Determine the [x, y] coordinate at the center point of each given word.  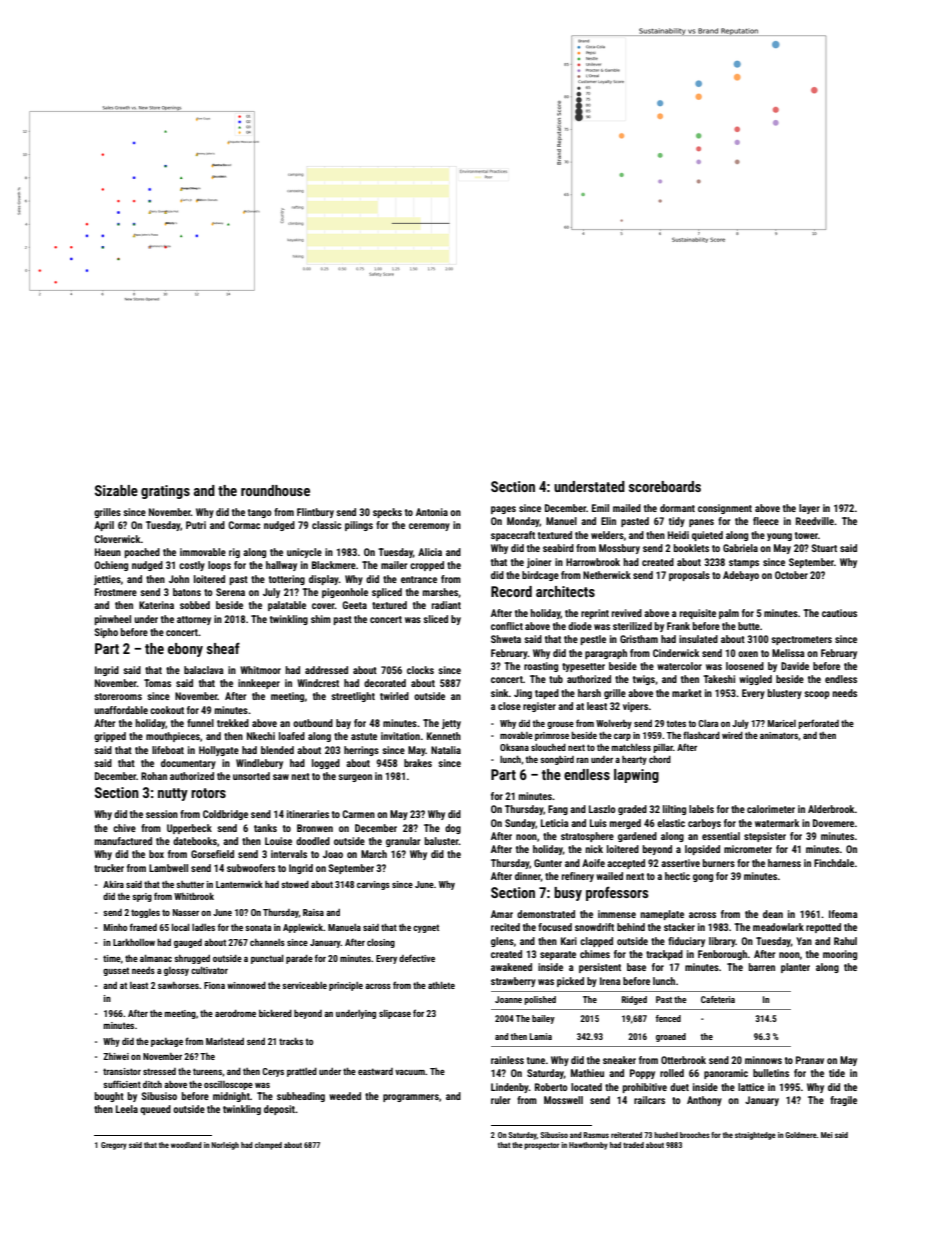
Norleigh [225, 1146]
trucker [109, 868]
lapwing [636, 776]
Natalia [446, 750]
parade [299, 959]
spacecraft [513, 536]
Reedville [815, 521]
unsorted [251, 776]
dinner [528, 877]
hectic [677, 876]
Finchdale [834, 863]
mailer [394, 565]
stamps [744, 563]
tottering [287, 580]
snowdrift [594, 927]
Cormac [244, 525]
